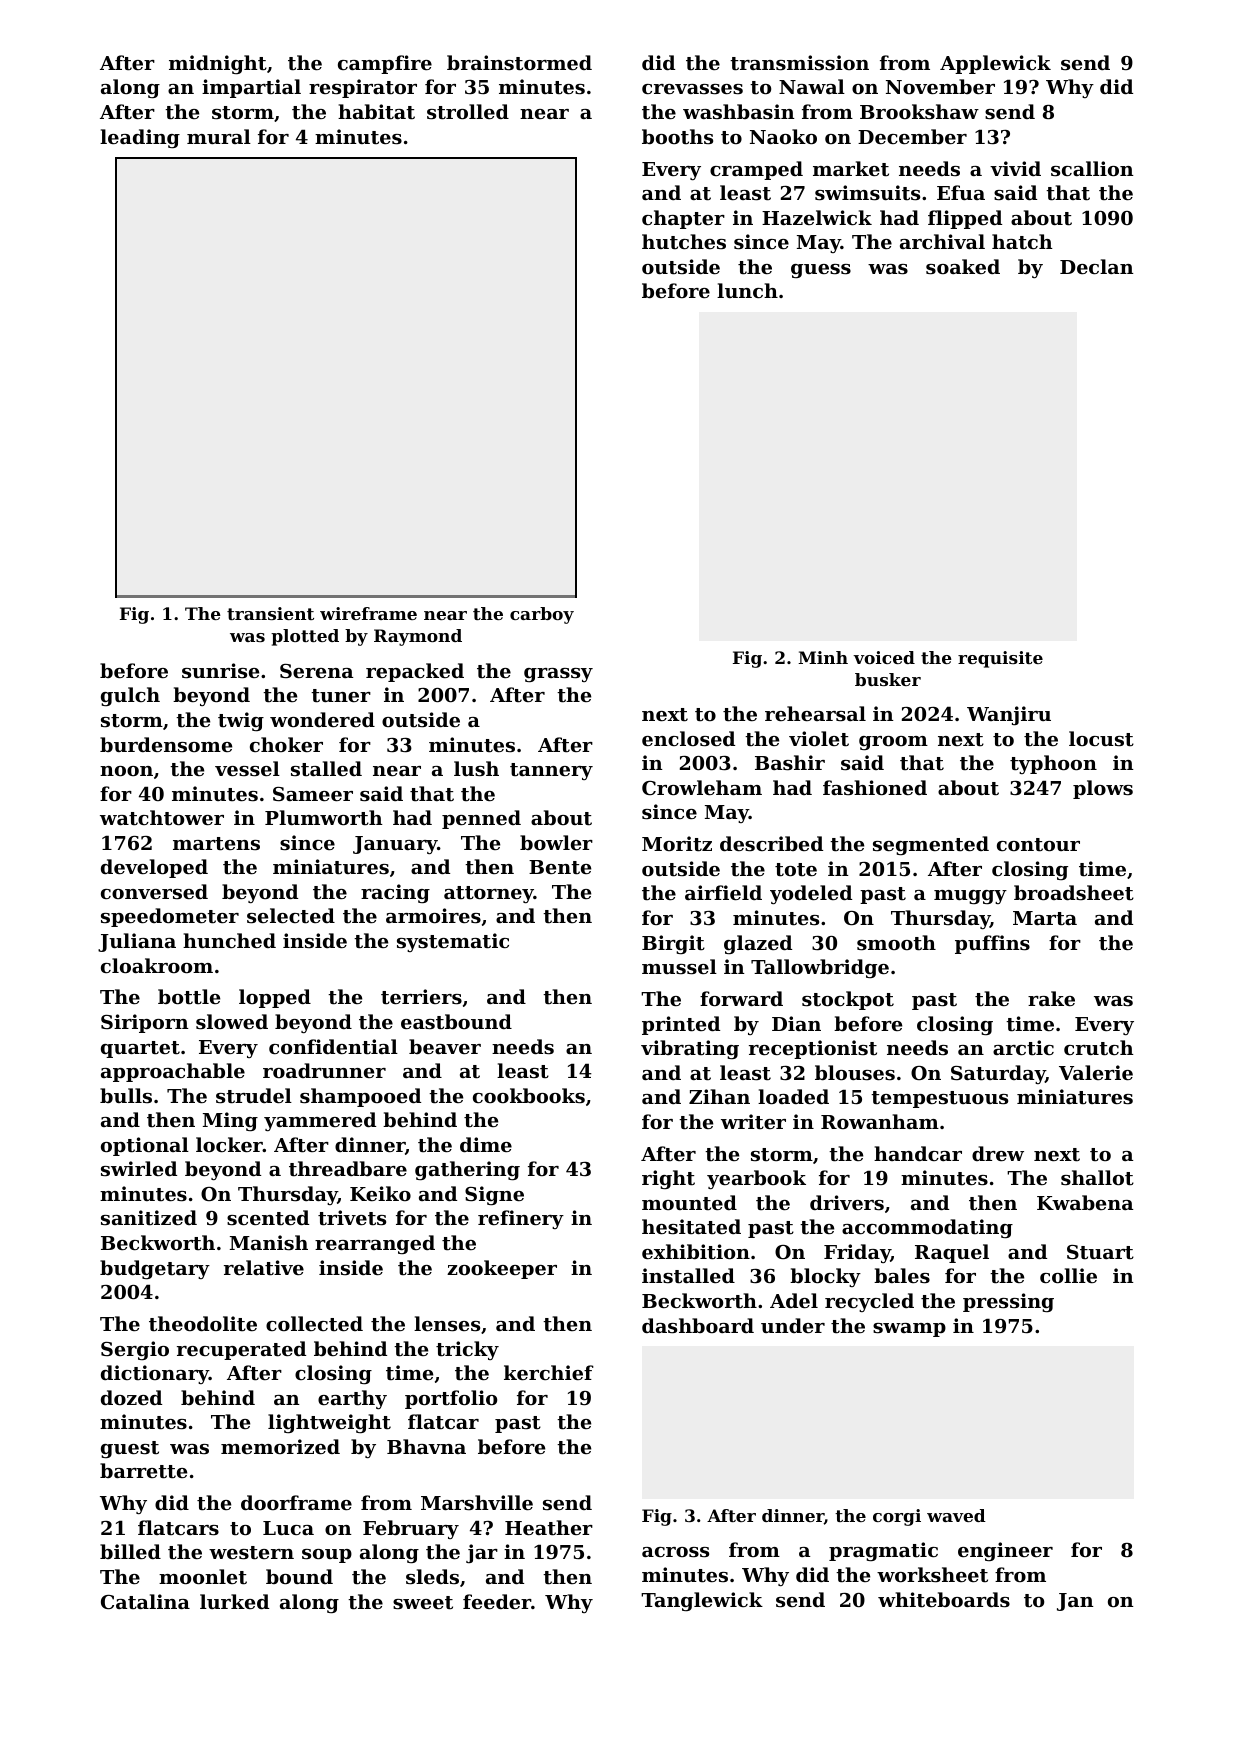  Describe the element at coordinates (549, 1528) in the screenshot. I see `Heather` at that location.
